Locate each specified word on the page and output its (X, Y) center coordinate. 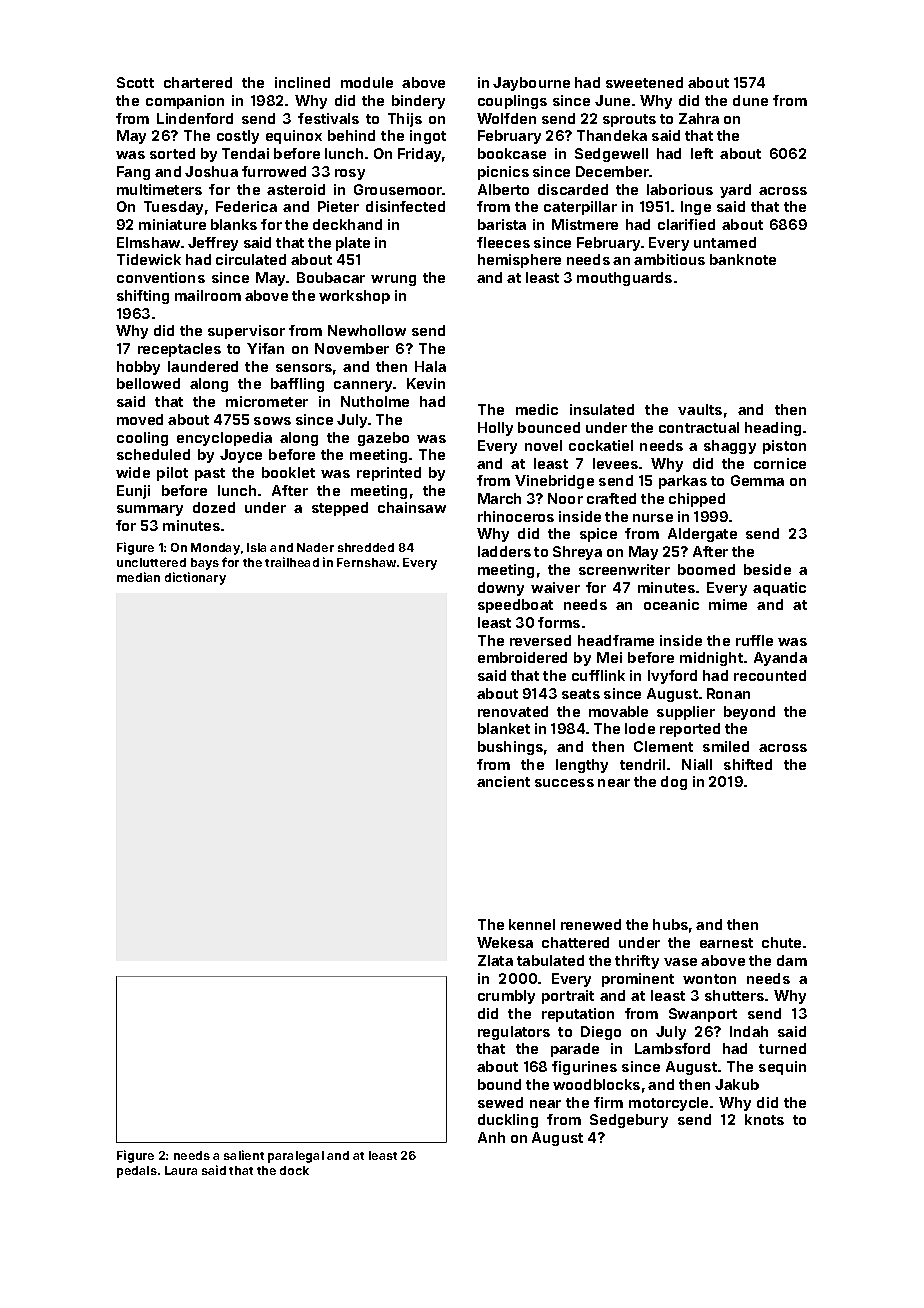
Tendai (245, 153)
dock (294, 1170)
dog (674, 783)
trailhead (292, 562)
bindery (418, 102)
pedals (137, 1172)
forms (559, 622)
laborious (680, 189)
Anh (491, 1137)
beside (767, 569)
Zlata (495, 960)
